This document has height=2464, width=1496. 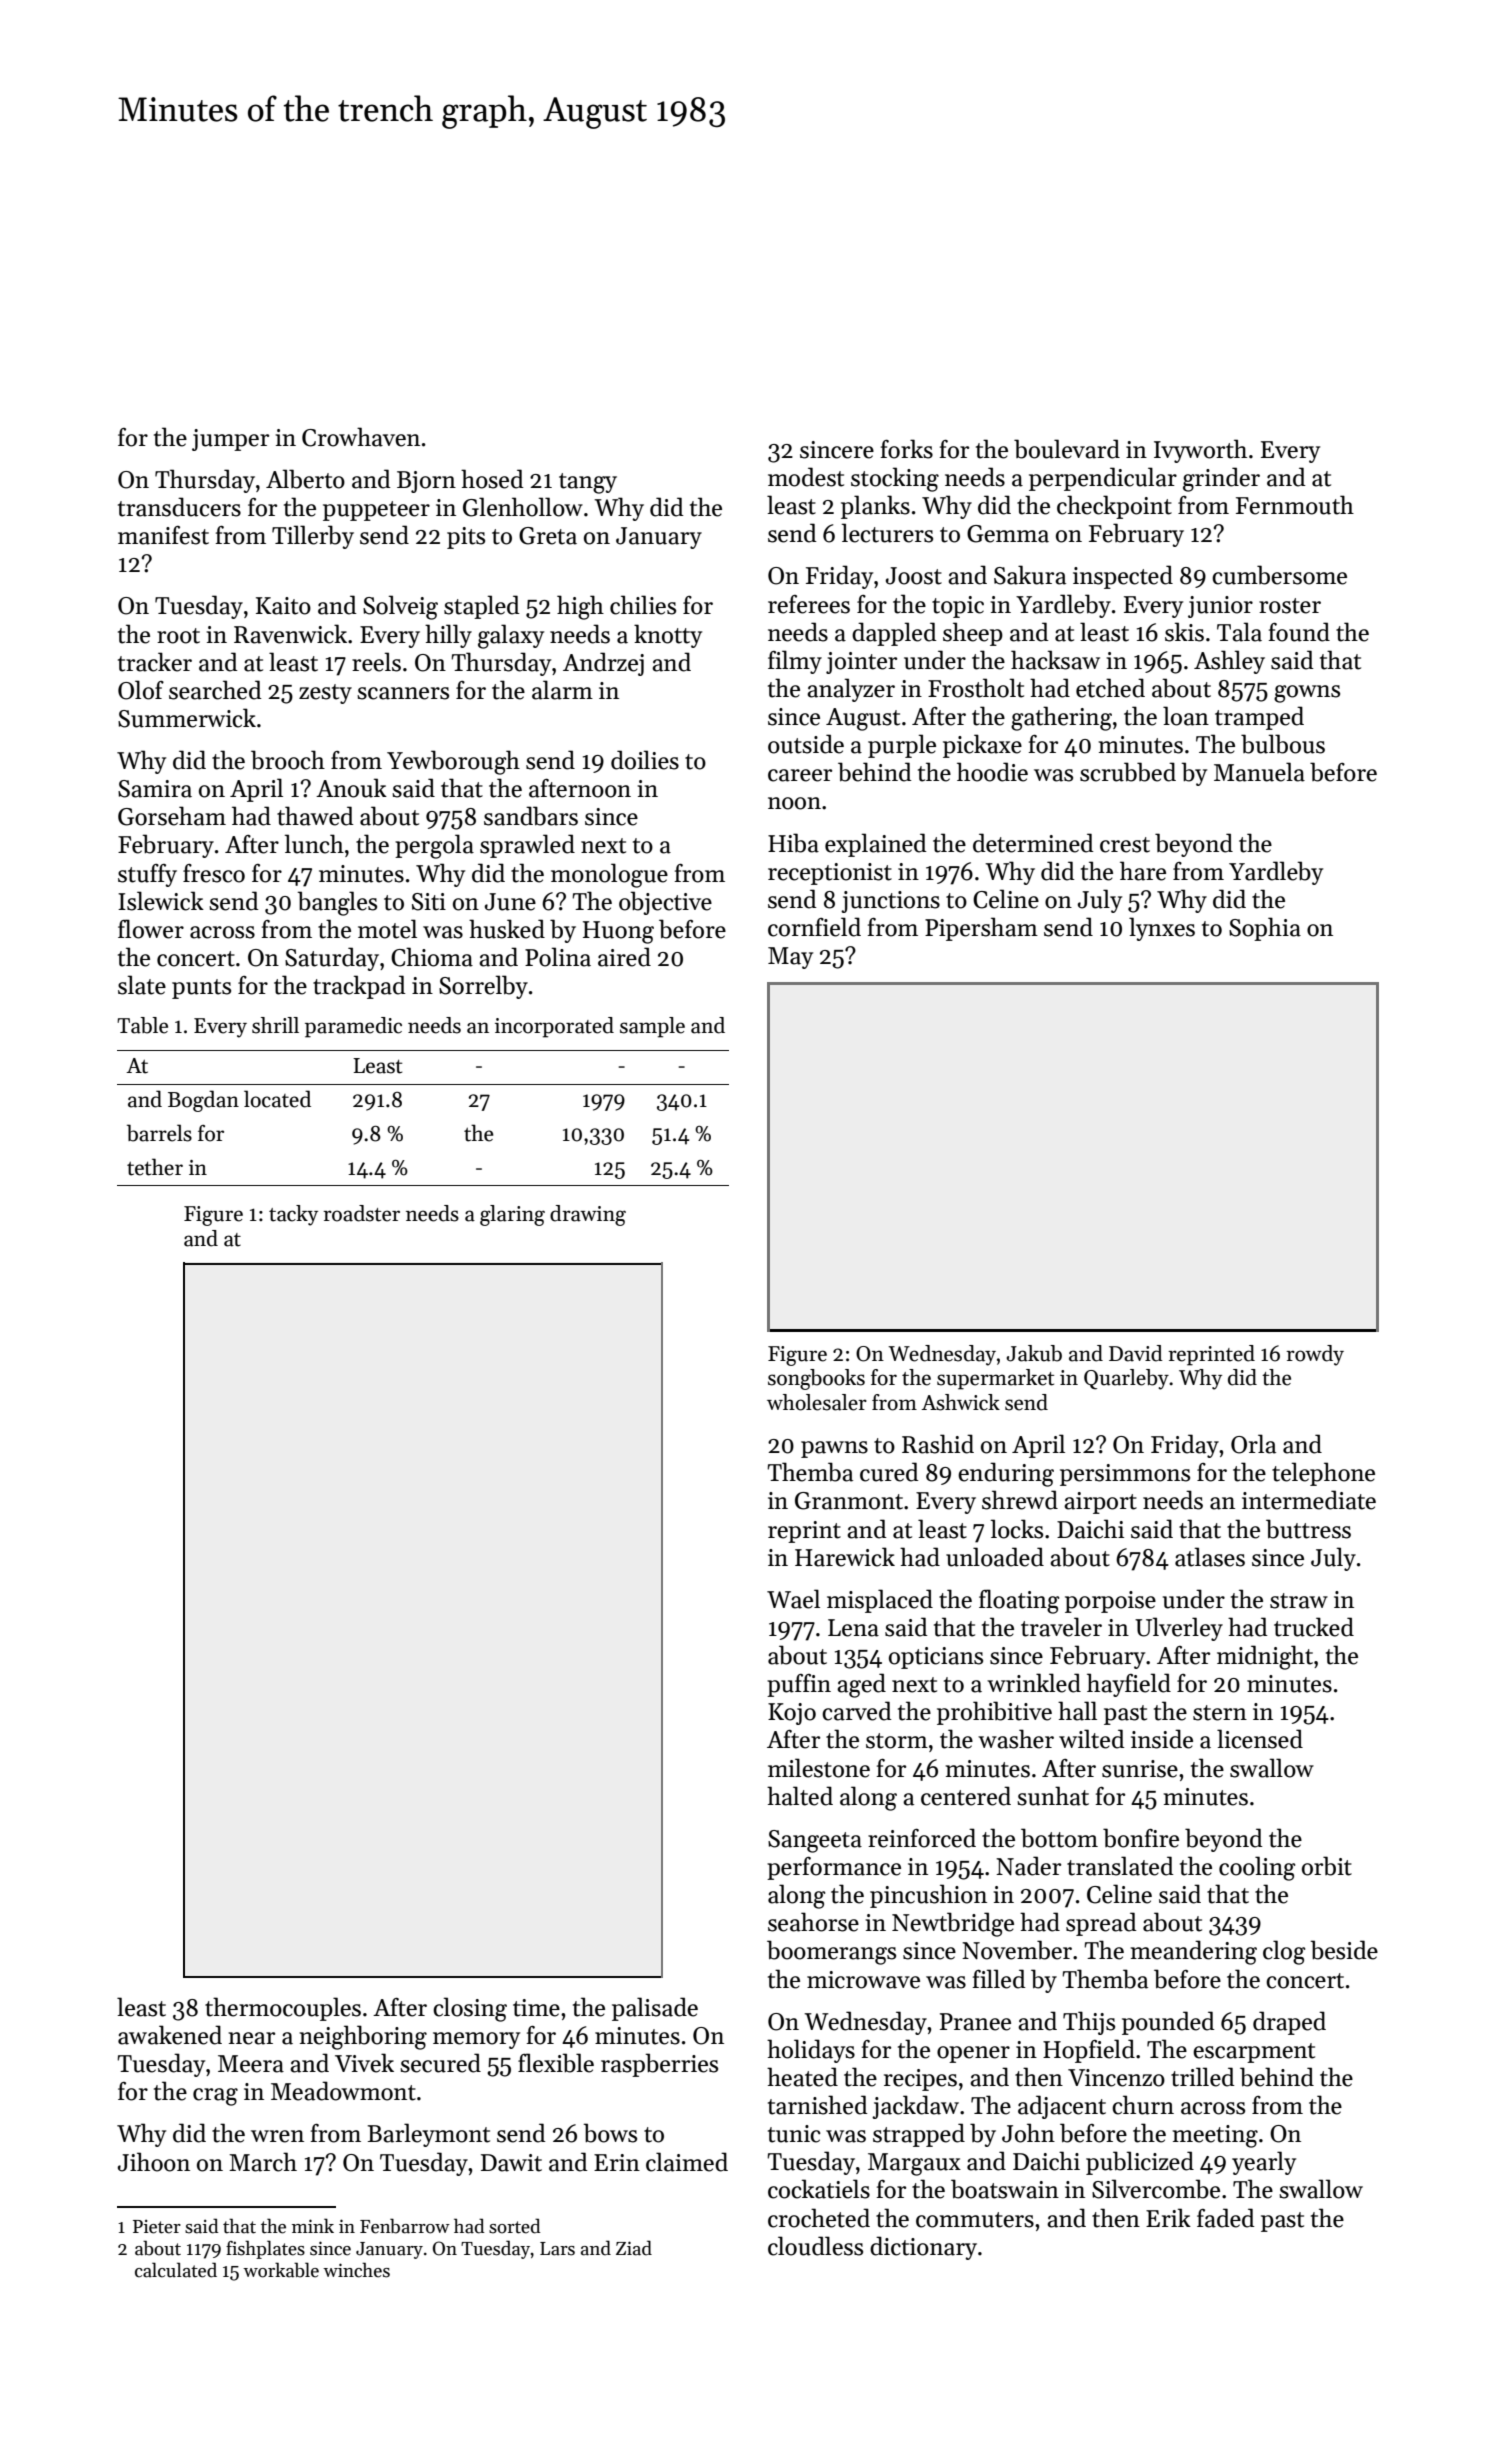 I want to click on pincushion, so click(x=928, y=1896).
